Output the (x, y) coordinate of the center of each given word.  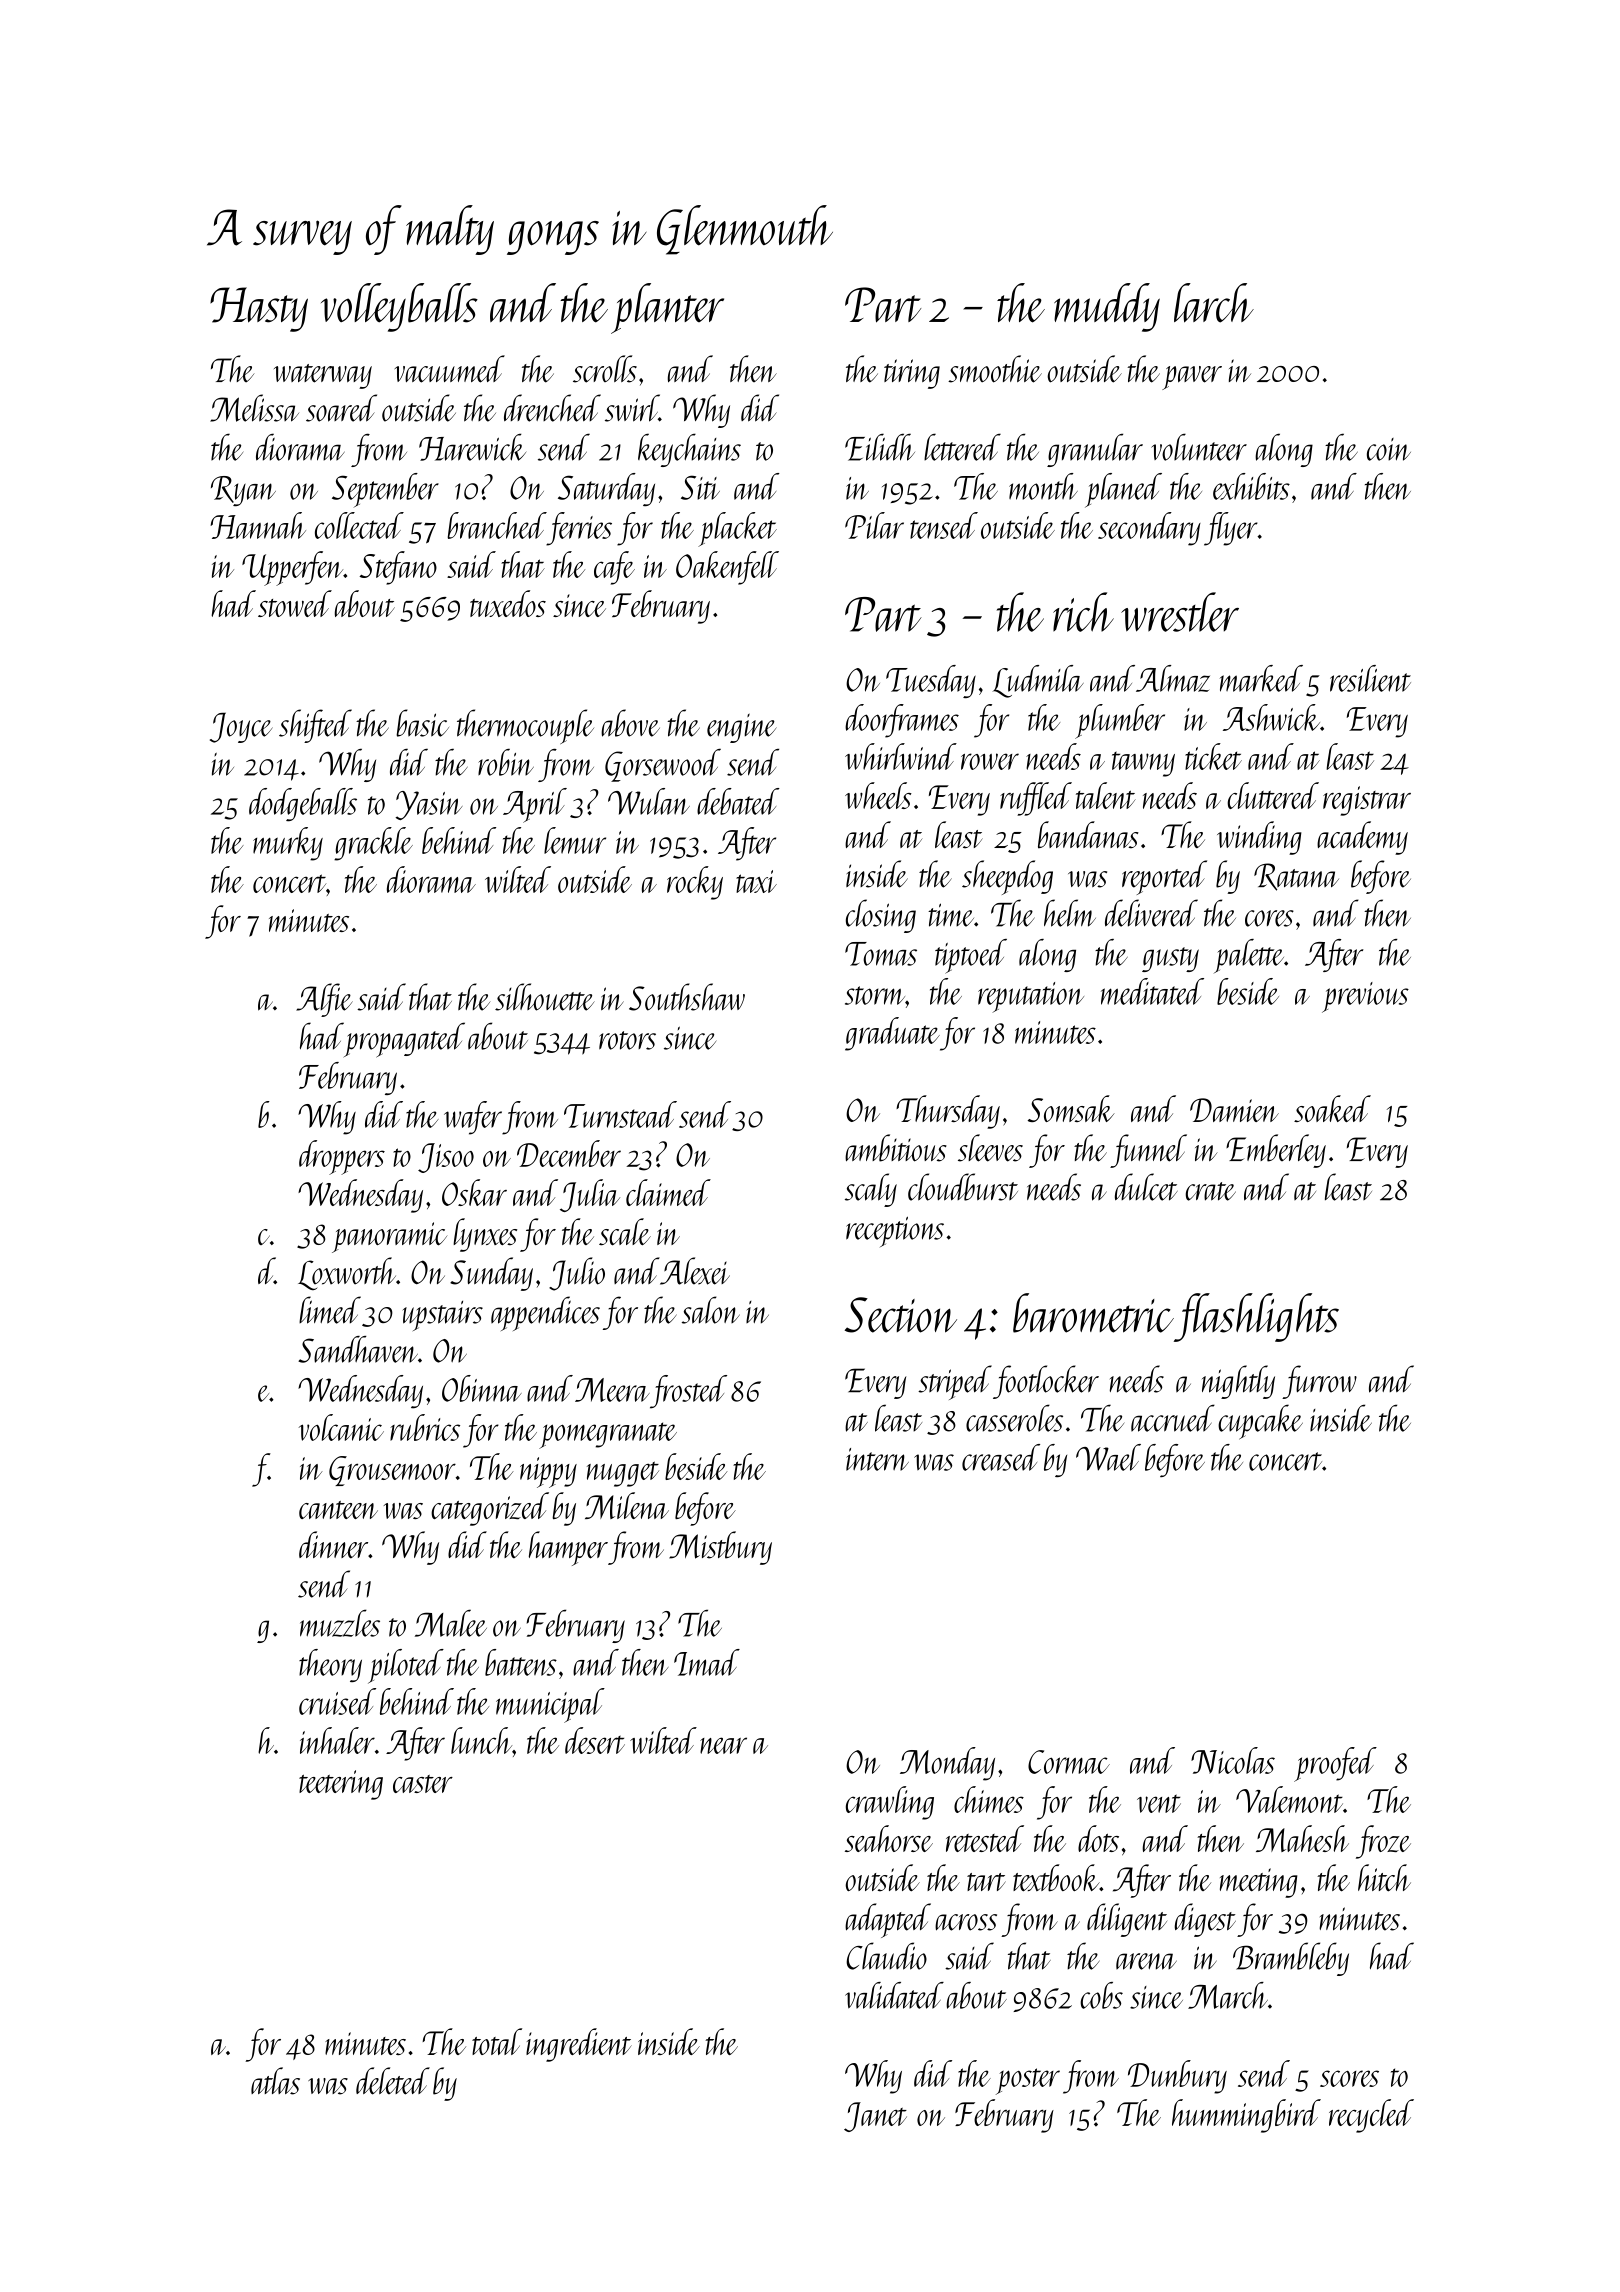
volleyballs (399, 307)
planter (667, 308)
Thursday (948, 1112)
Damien (1234, 1110)
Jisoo (446, 1158)
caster (423, 1784)
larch (1214, 303)
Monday (947, 1764)
